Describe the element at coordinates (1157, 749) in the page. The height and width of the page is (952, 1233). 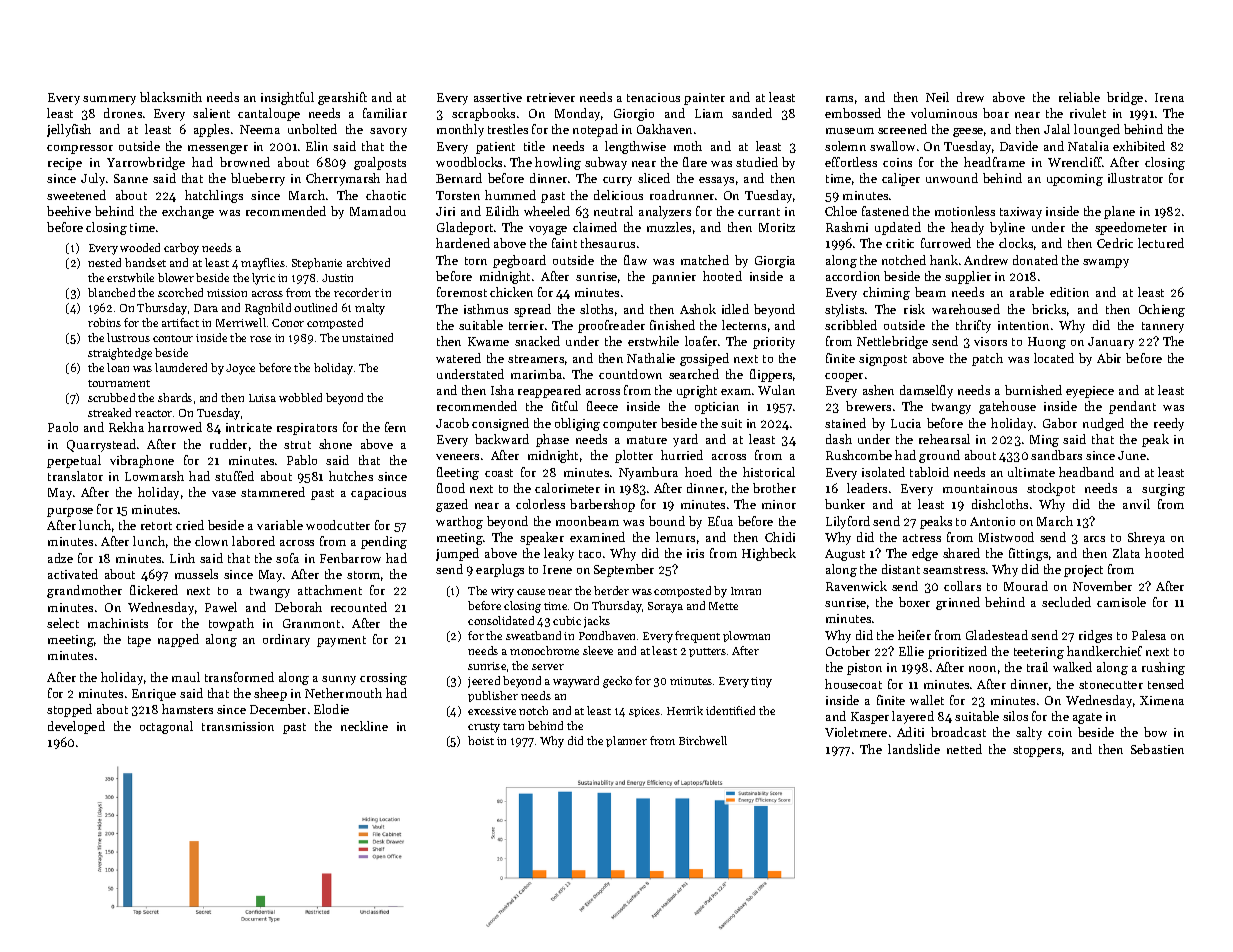
I see `Sebastien` at that location.
